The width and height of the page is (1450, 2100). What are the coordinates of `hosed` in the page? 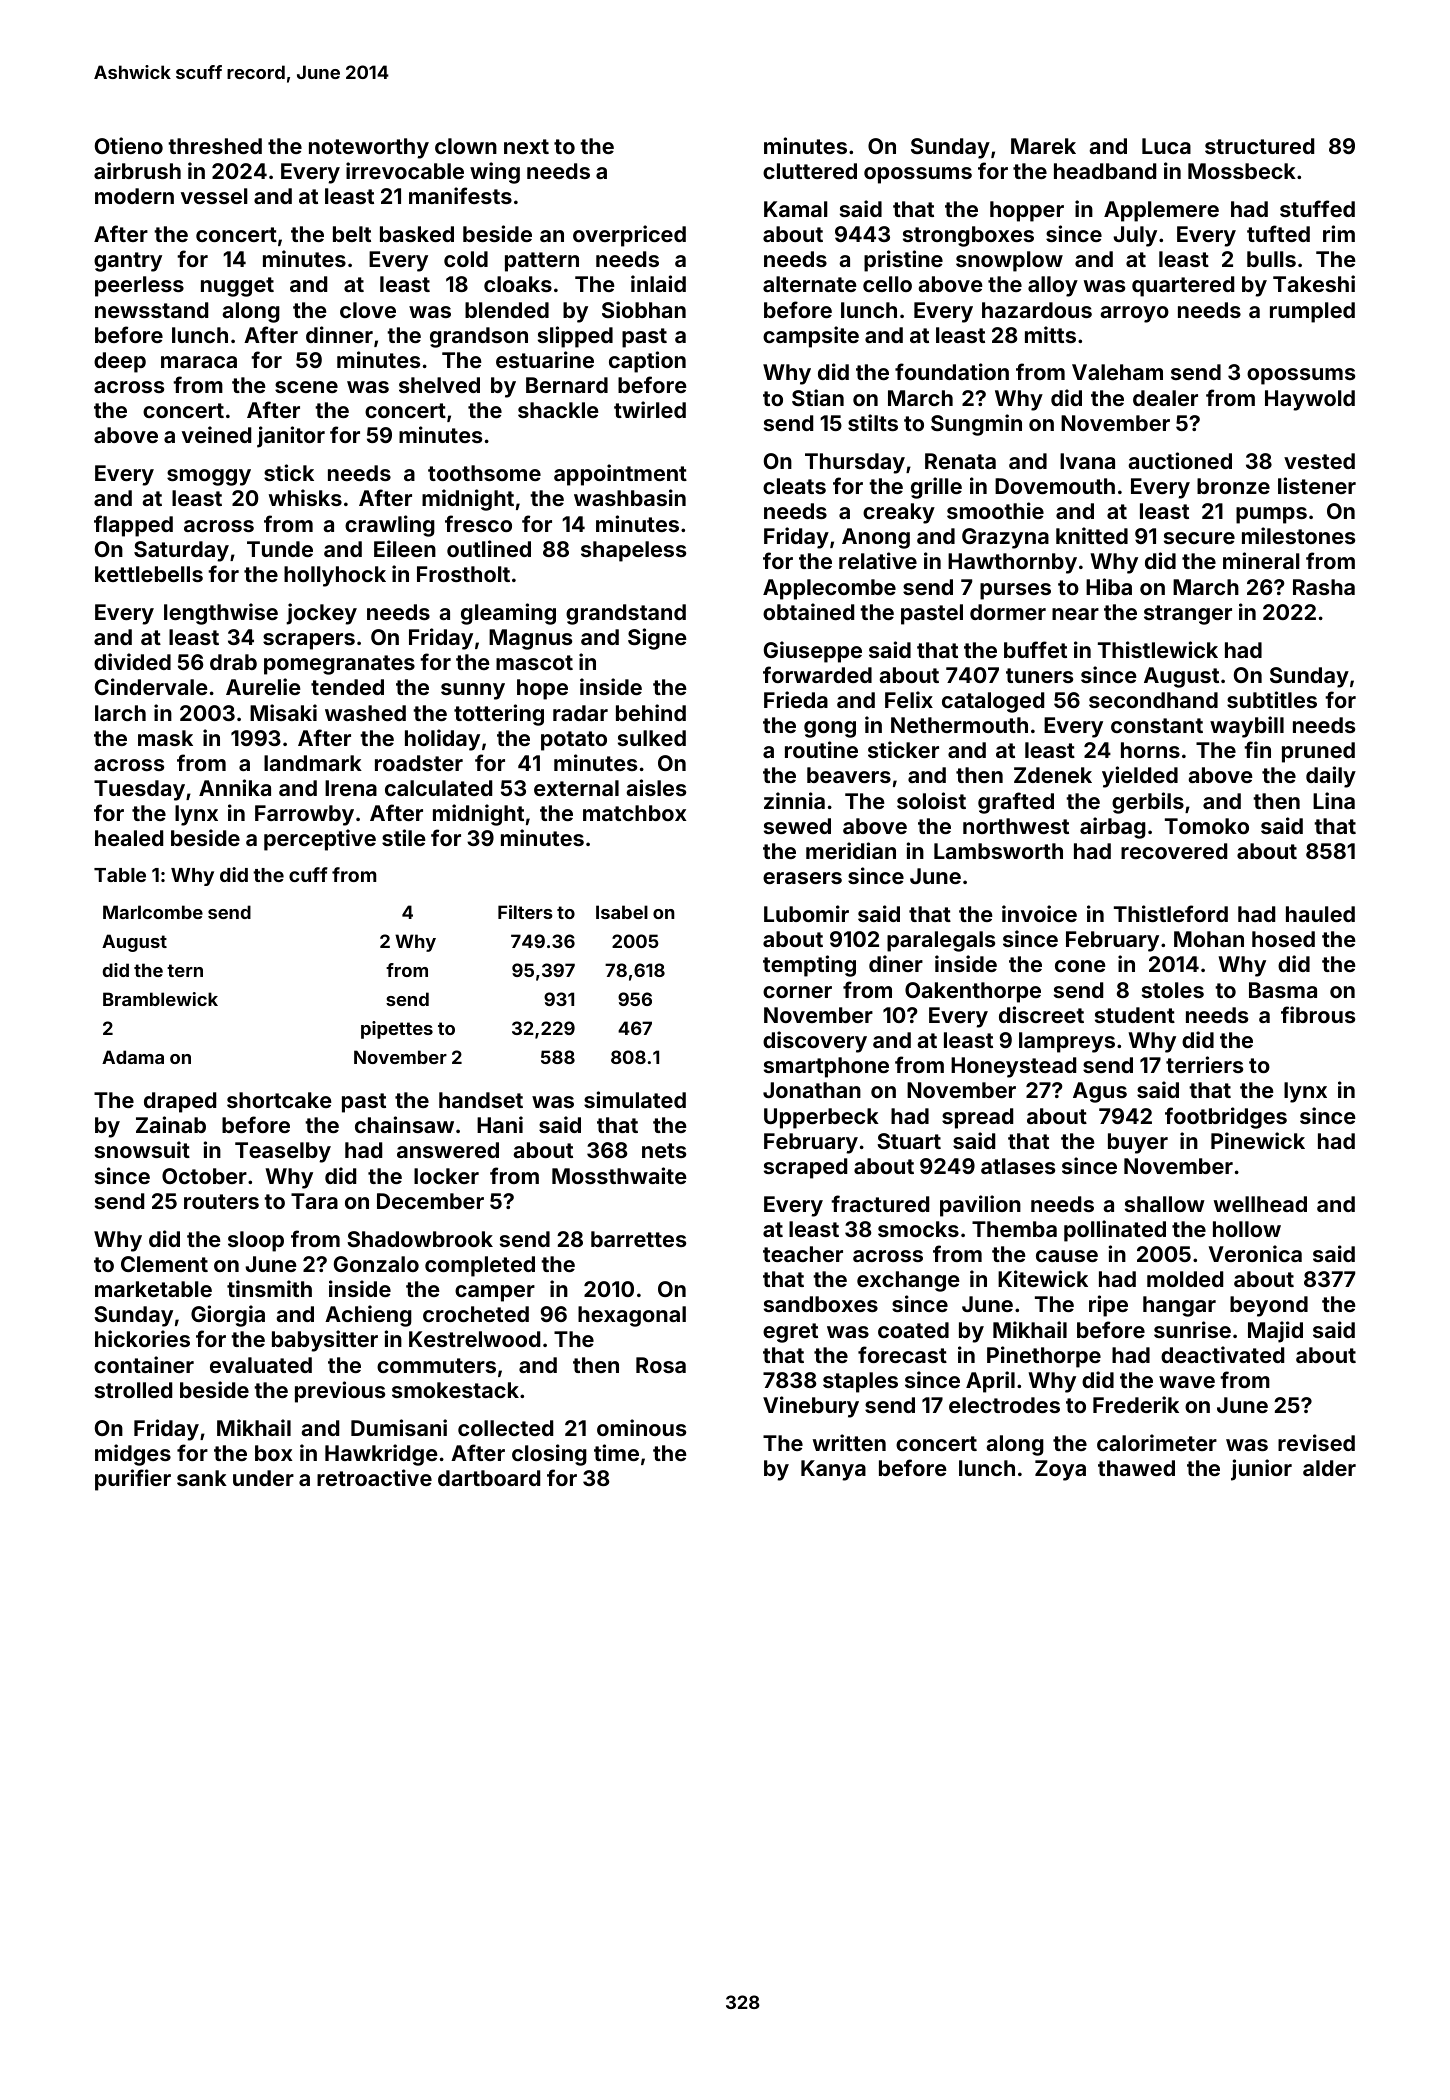 It's located at (1283, 939).
